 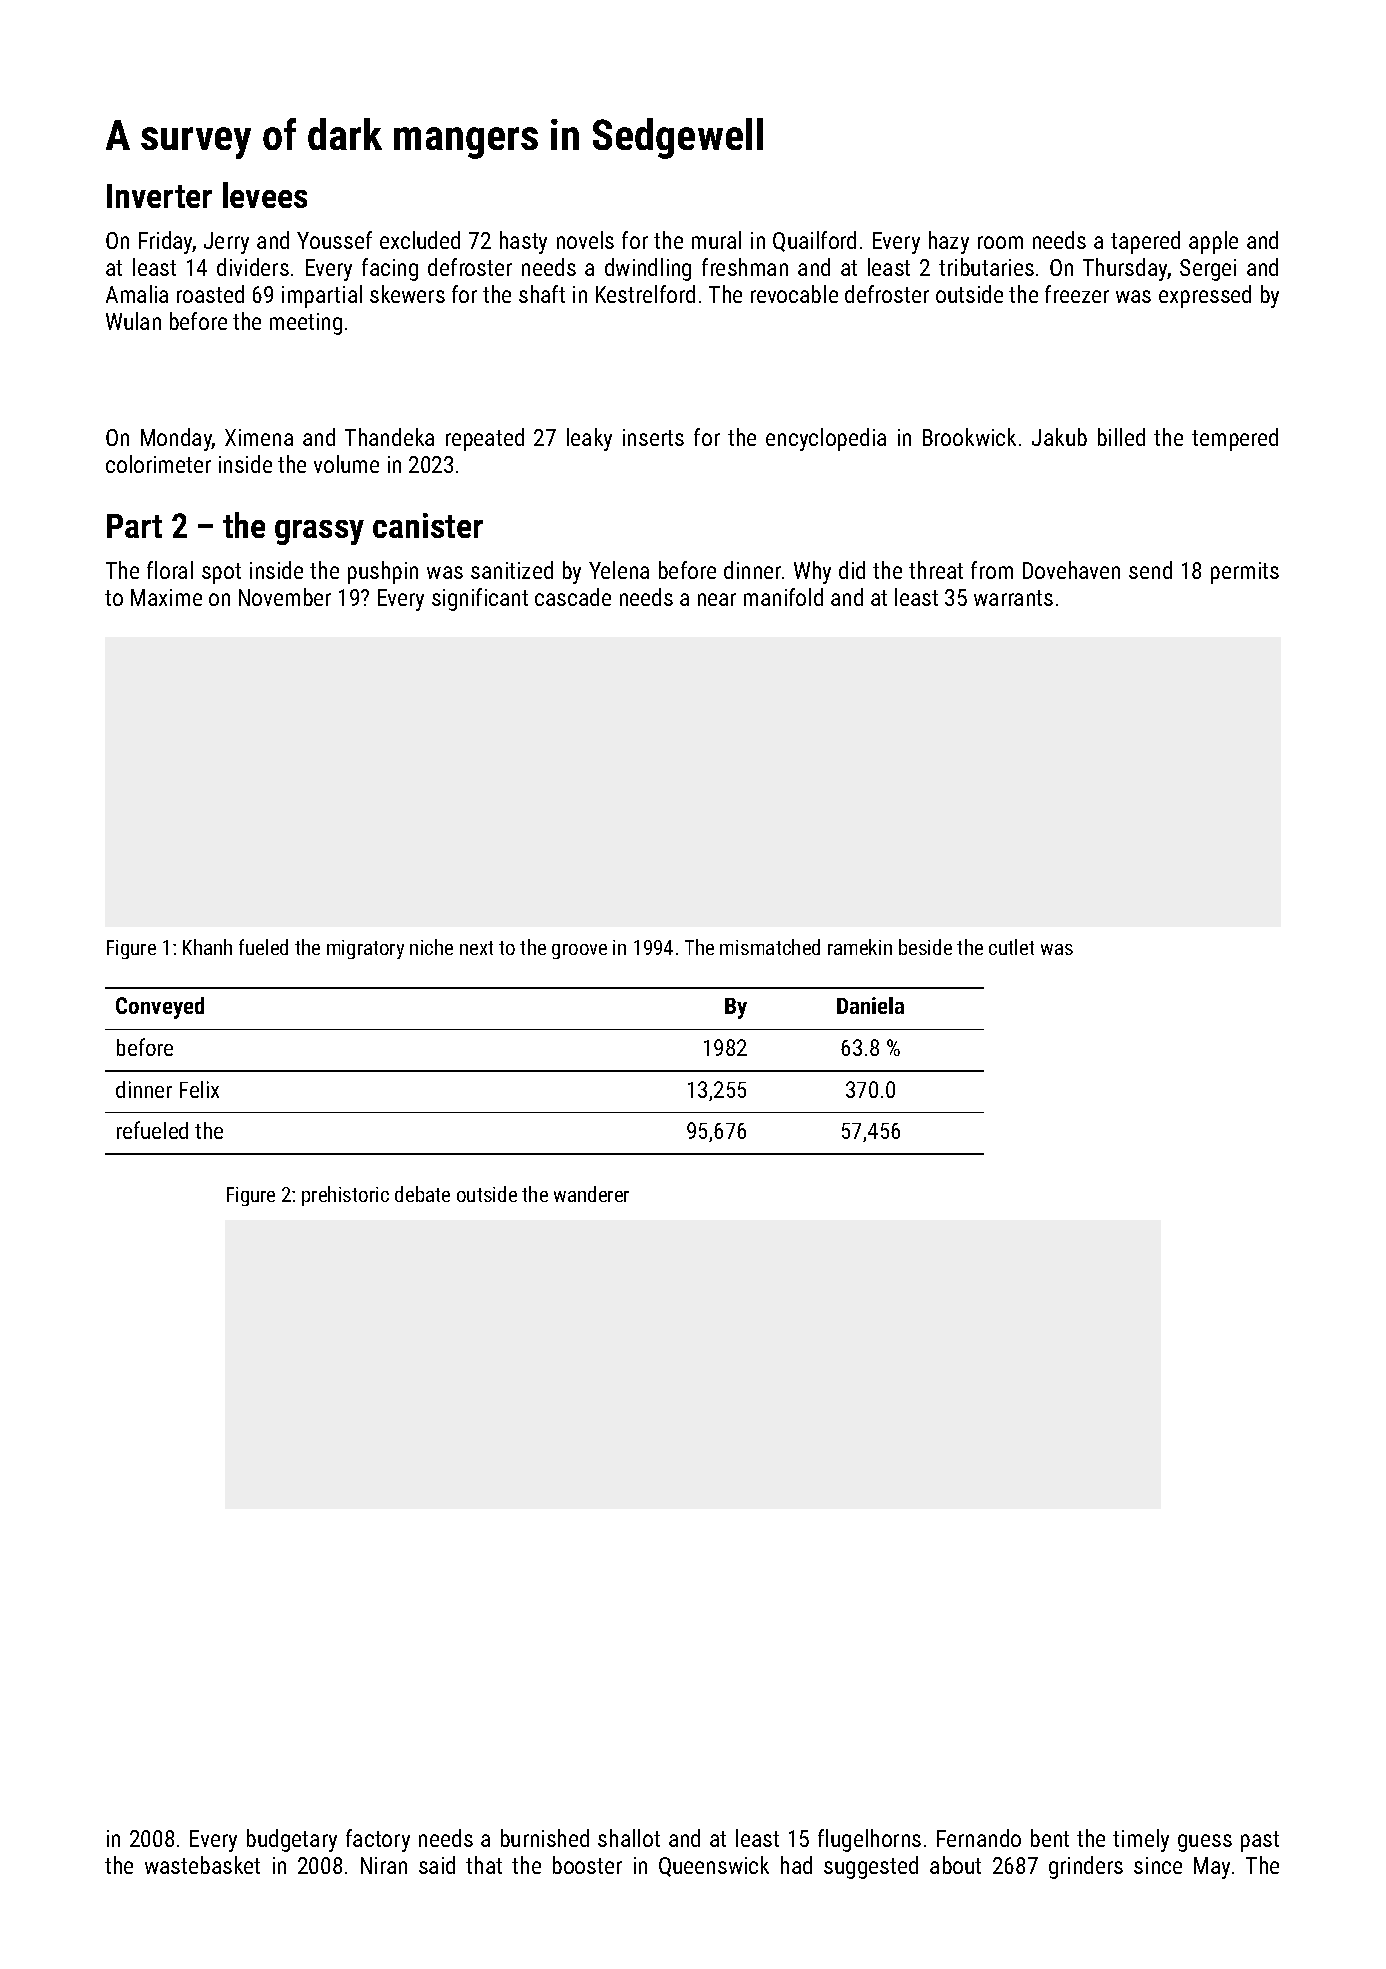 What do you see at coordinates (166, 597) in the screenshot?
I see `Maxime` at bounding box center [166, 597].
